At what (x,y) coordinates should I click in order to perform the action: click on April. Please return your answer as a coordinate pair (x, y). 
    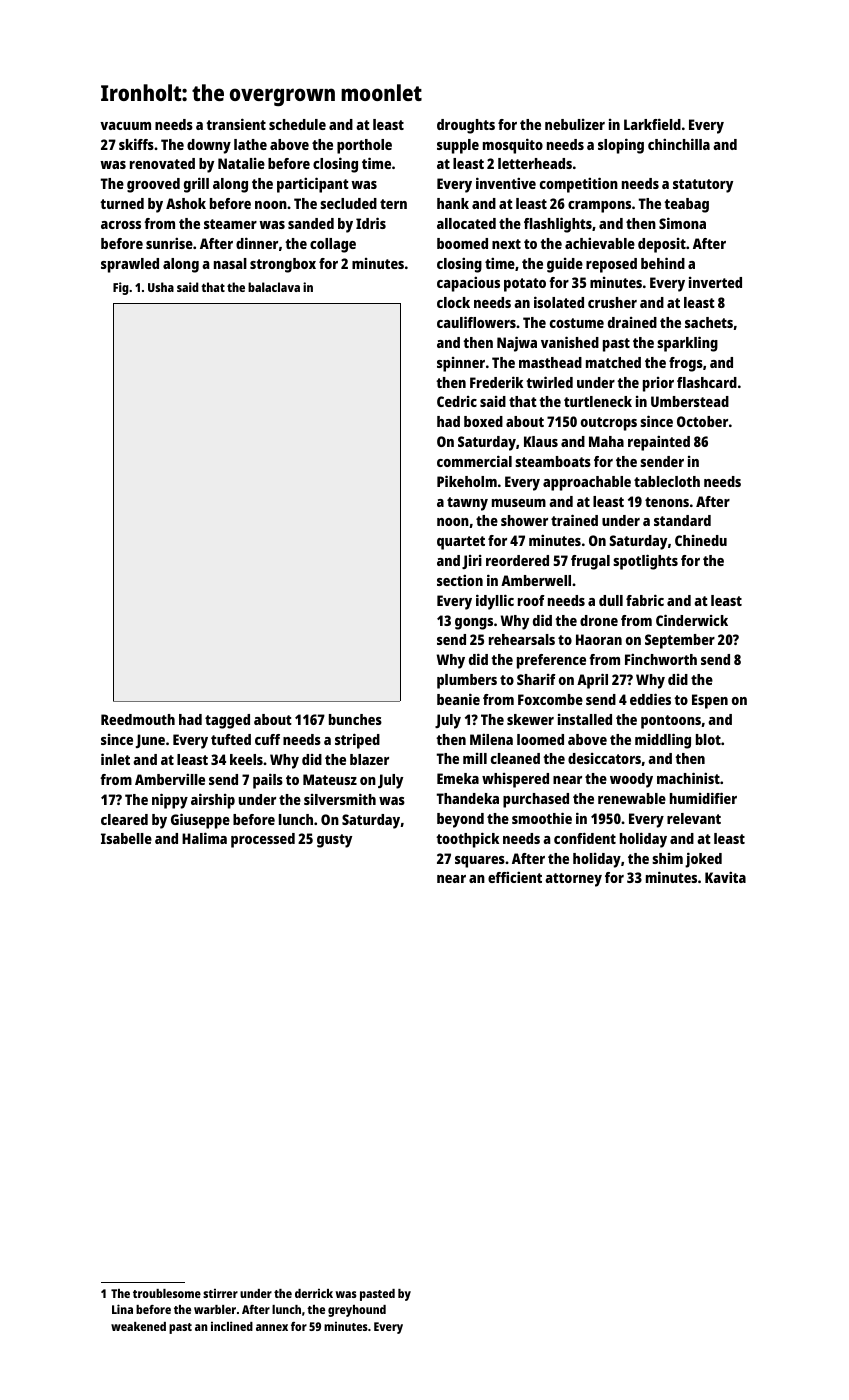
    Looking at the image, I should click on (592, 681).
